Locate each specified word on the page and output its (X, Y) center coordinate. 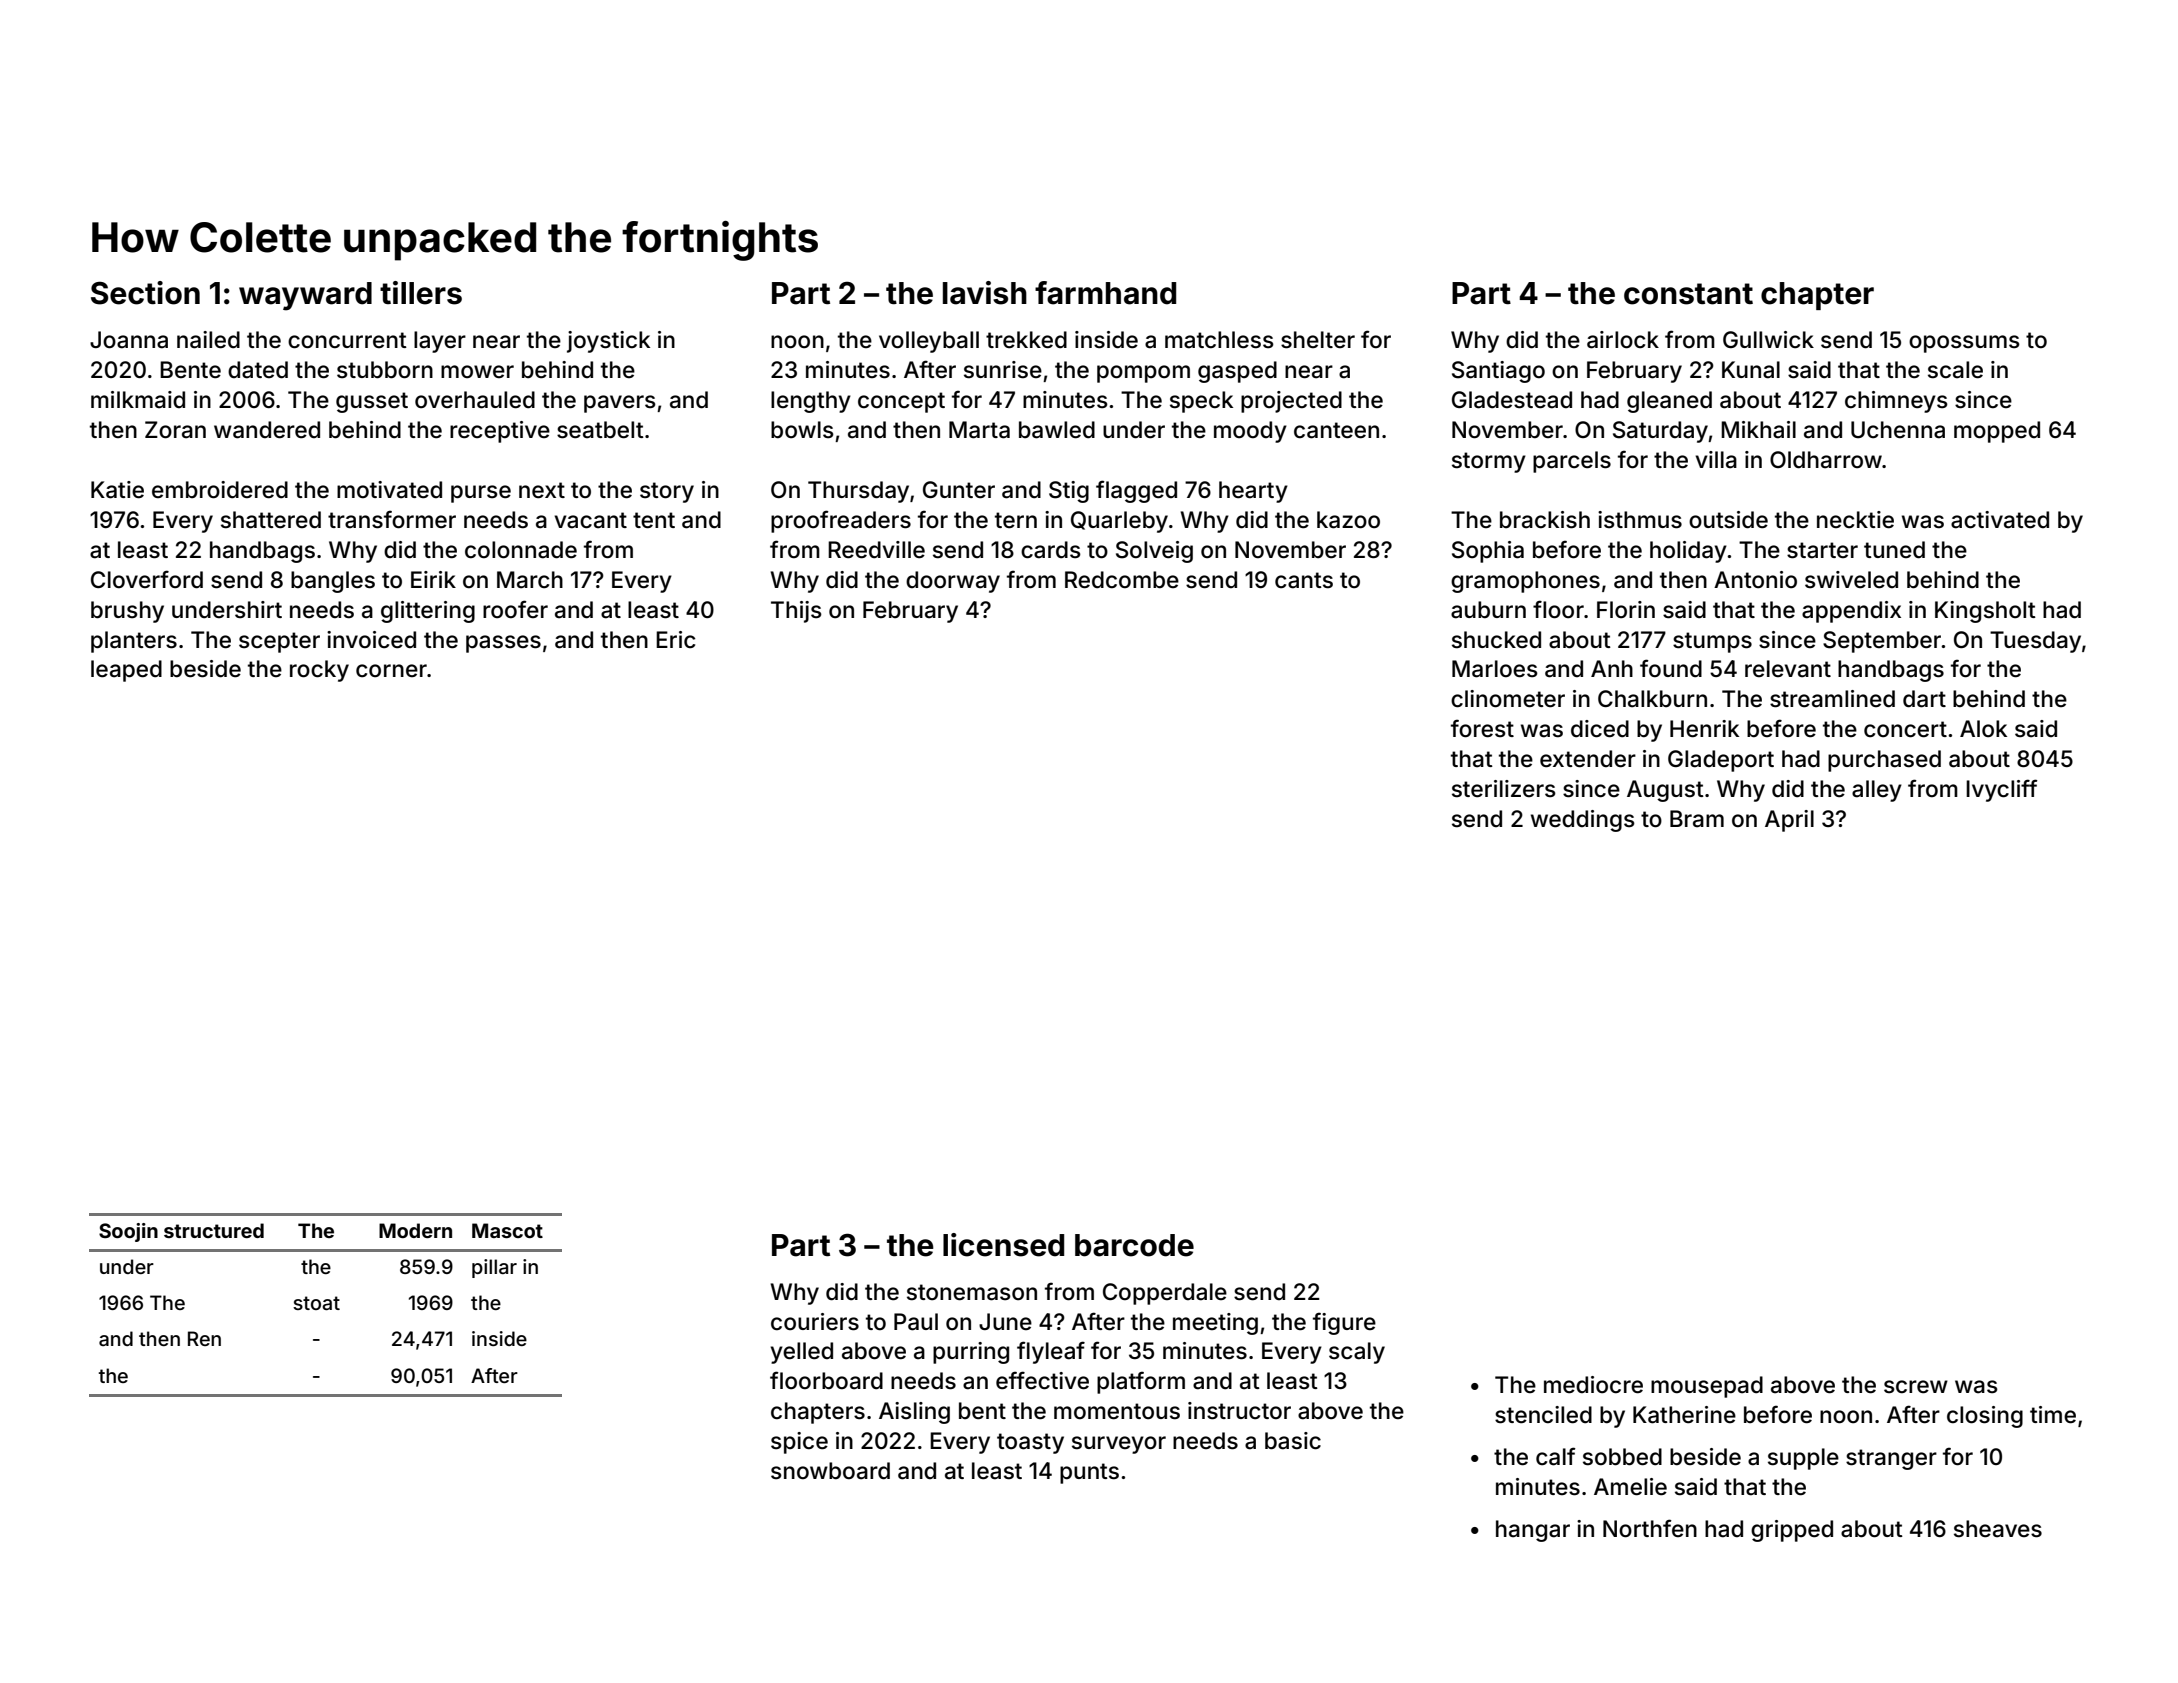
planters (134, 642)
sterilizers (1504, 789)
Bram (1697, 819)
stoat (316, 1303)
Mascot (507, 1230)
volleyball (929, 342)
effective (1042, 1380)
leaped (126, 671)
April (1789, 821)
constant (1688, 294)
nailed (208, 340)
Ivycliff (2002, 790)
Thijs (796, 612)
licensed (1003, 1245)
